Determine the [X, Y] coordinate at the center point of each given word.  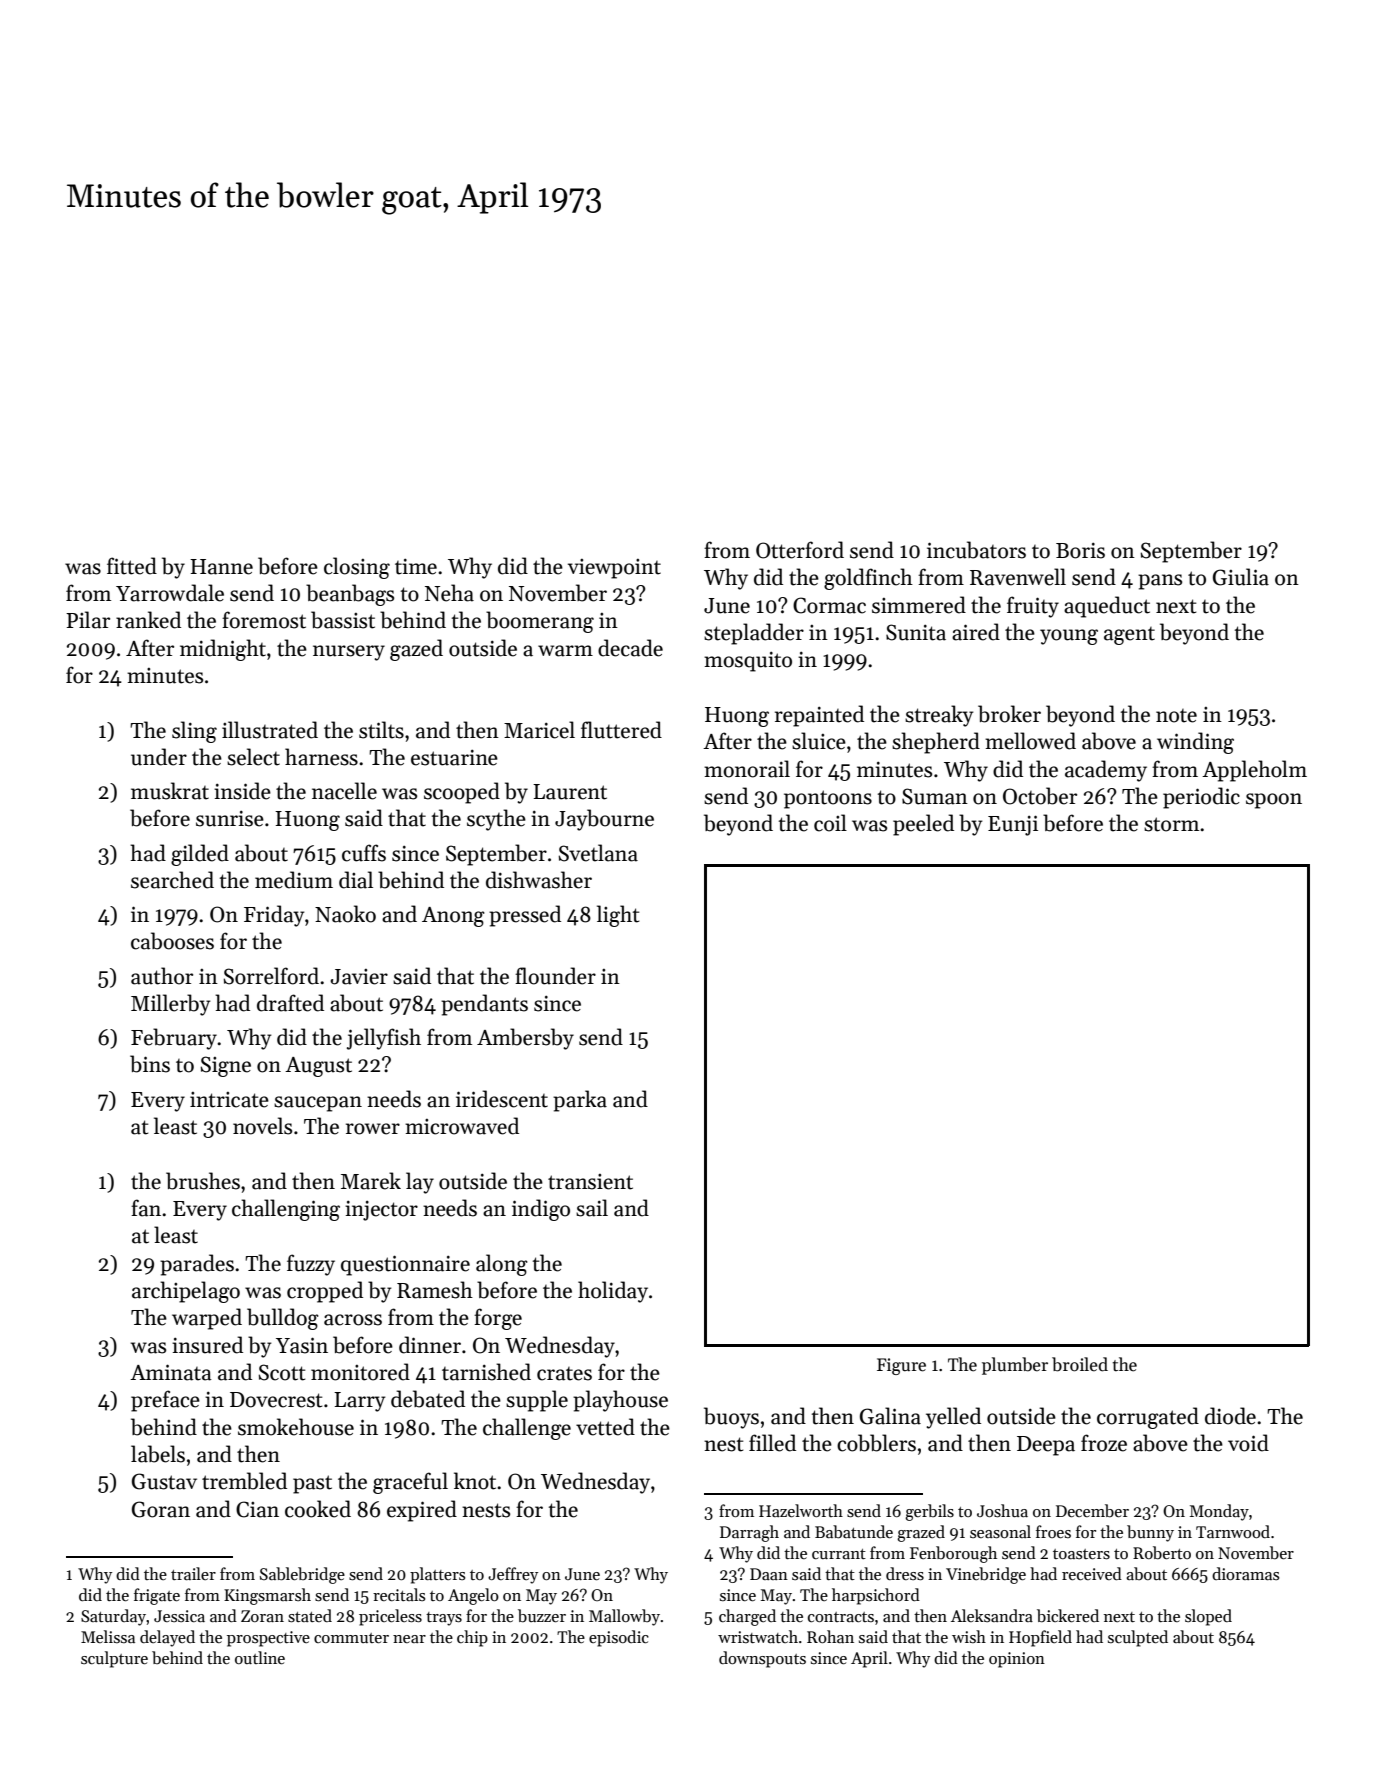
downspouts [762, 1659]
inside [242, 791]
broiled [1080, 1364]
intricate [229, 1100]
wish [969, 1636]
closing [357, 568]
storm [1171, 824]
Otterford [800, 550]
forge [498, 1319]
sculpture [114, 1659]
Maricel [539, 730]
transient [590, 1182]
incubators [976, 550]
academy [1106, 771]
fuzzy [311, 1265]
